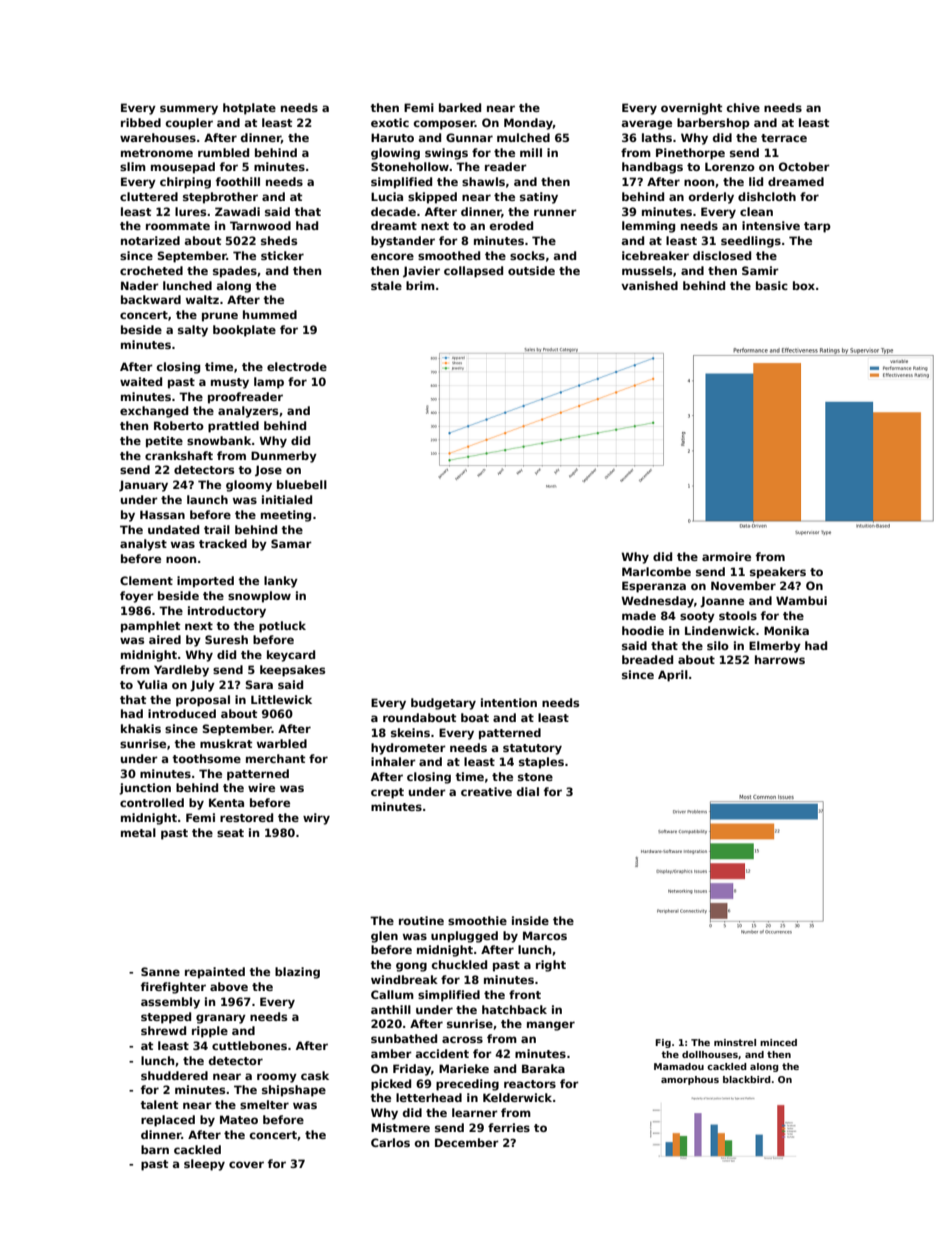 The width and height of the screenshot is (952, 1233). I want to click on Dunmerby, so click(284, 457).
